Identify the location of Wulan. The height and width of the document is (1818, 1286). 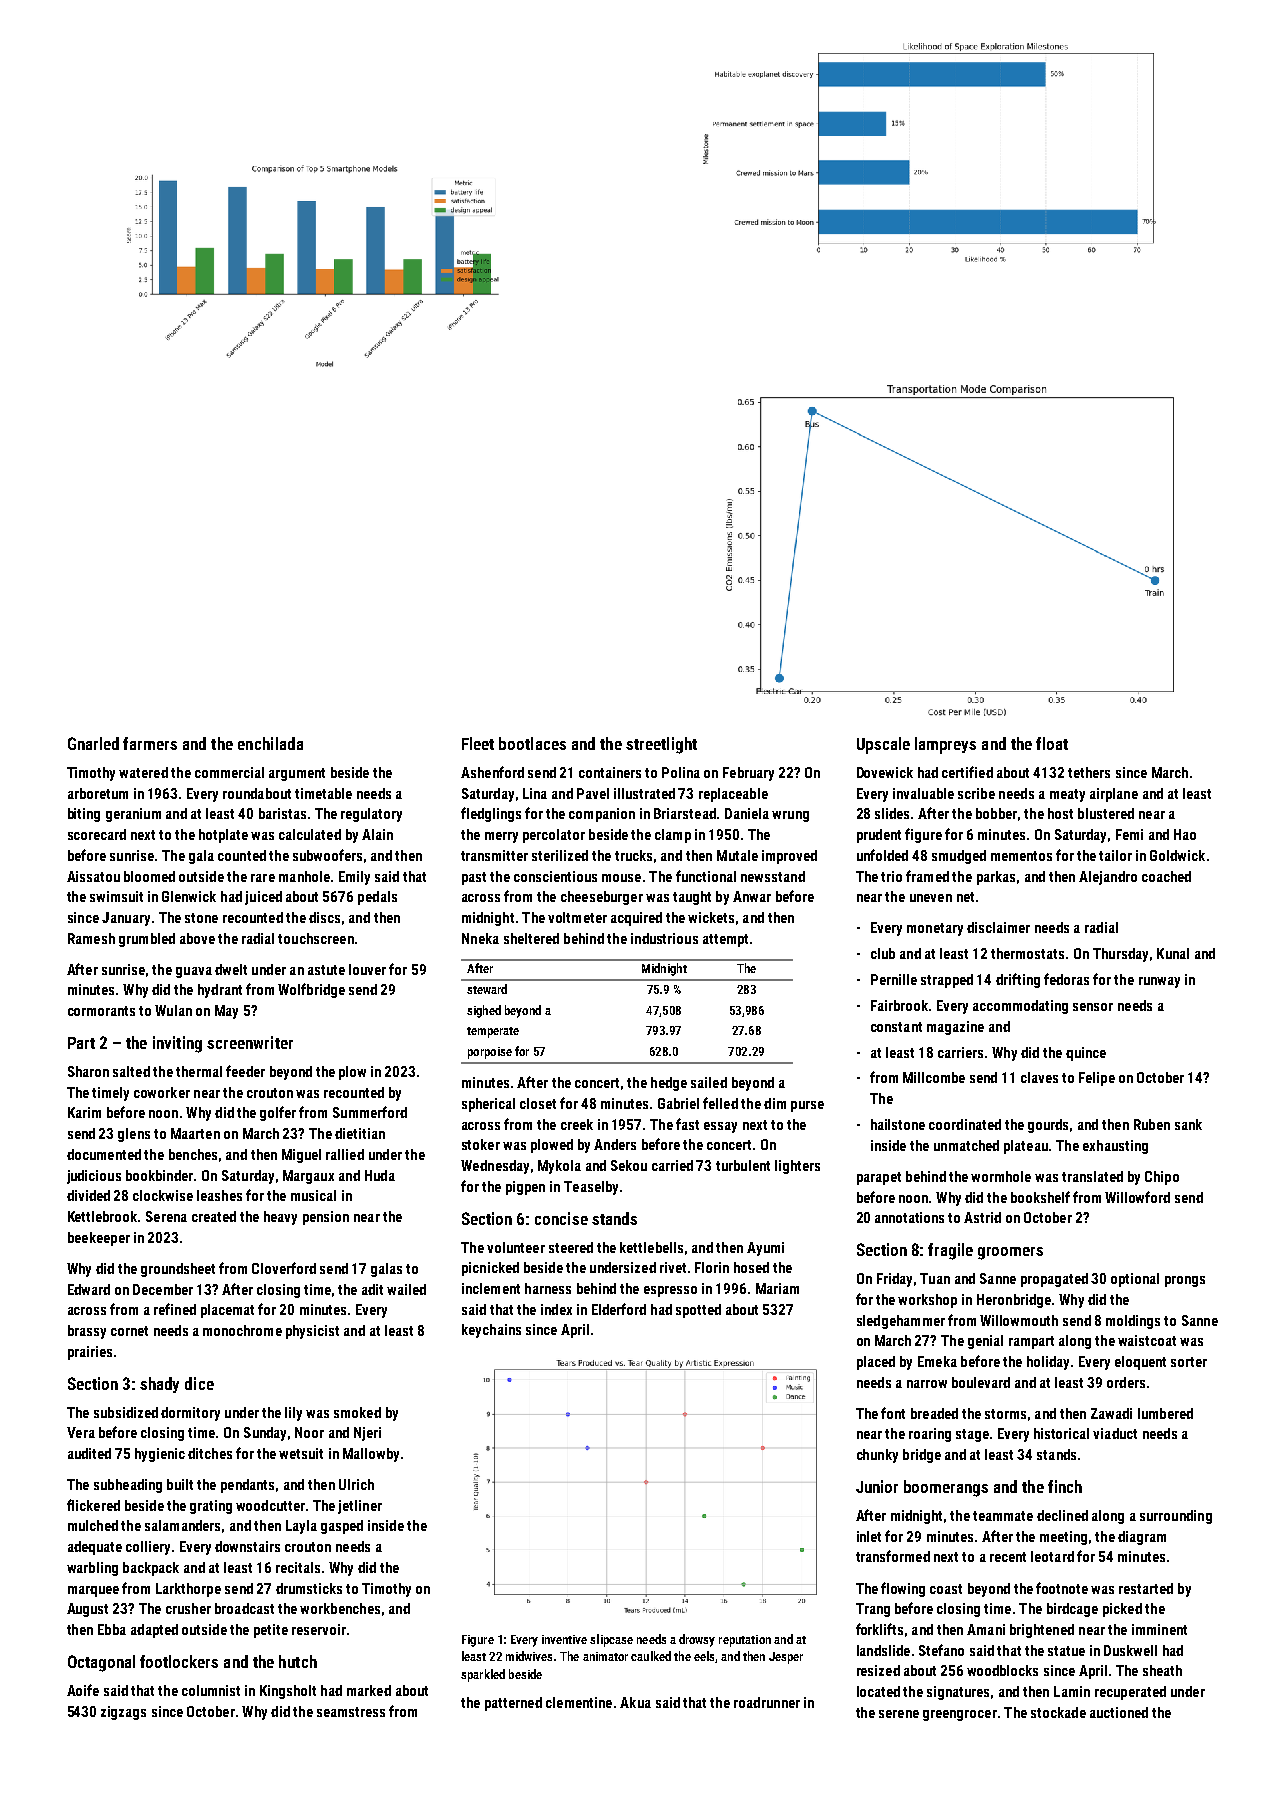
(173, 1010).
